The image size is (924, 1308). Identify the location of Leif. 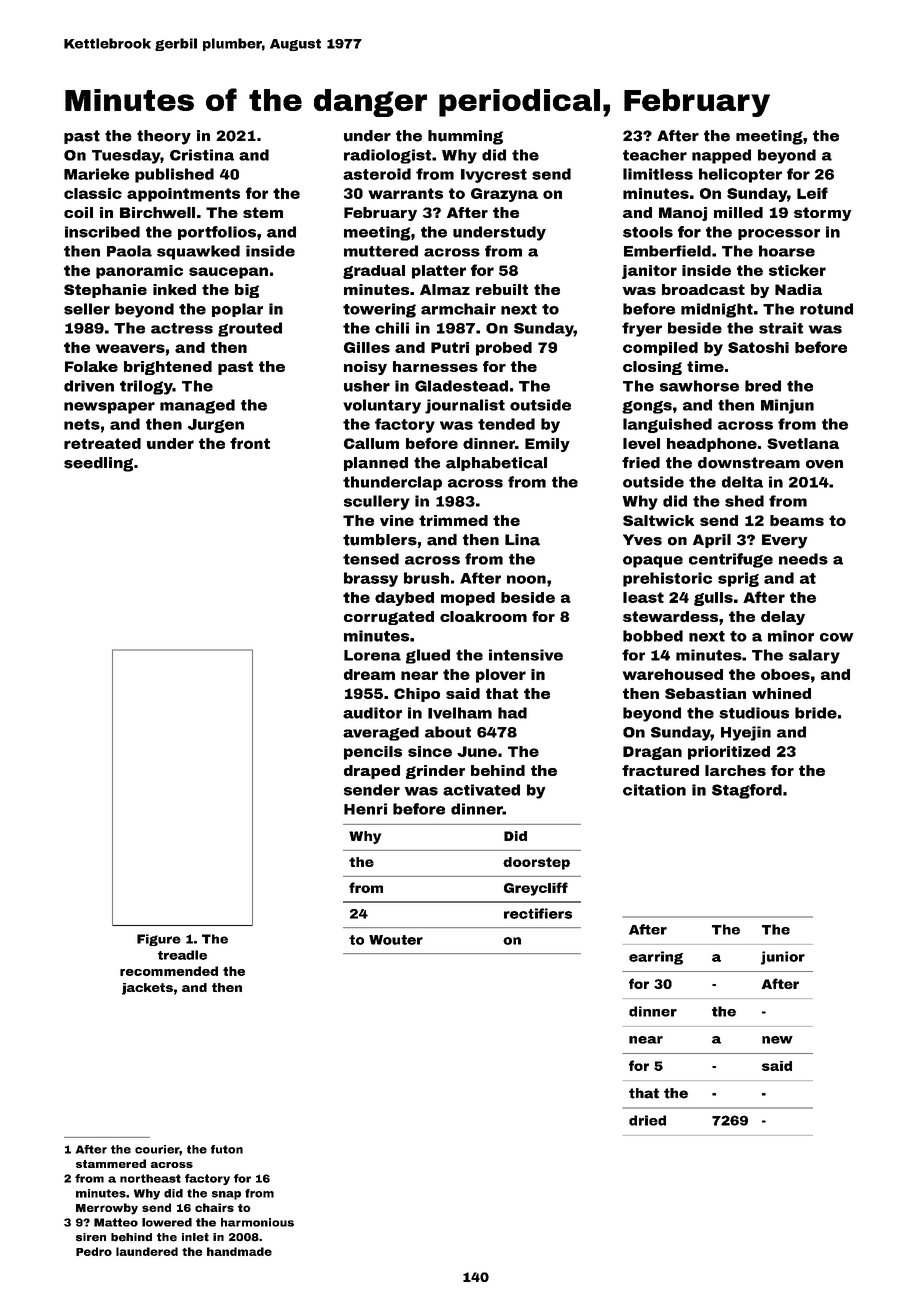
(812, 193).
